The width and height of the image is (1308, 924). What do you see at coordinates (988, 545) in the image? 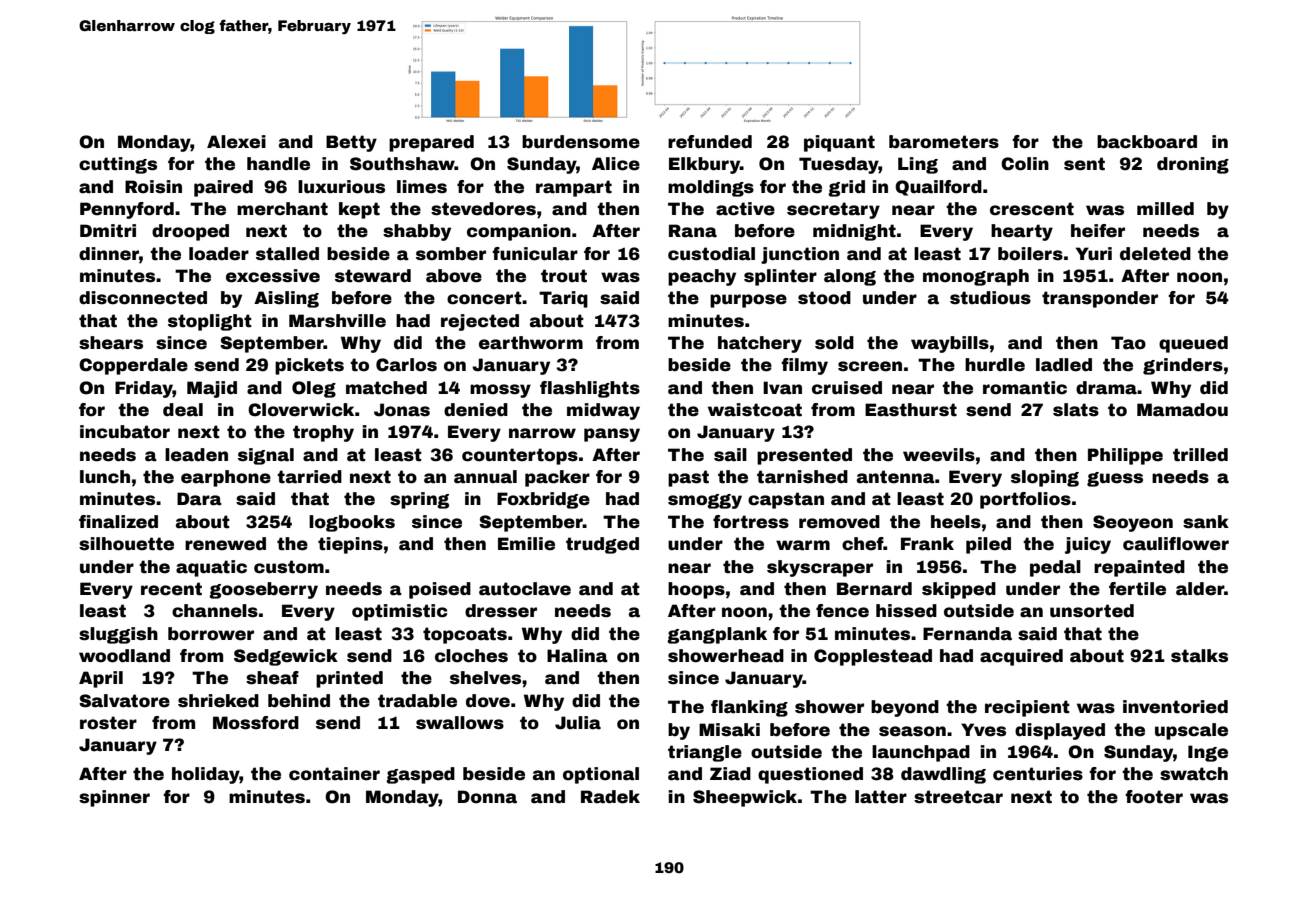
I see `piled` at bounding box center [988, 545].
